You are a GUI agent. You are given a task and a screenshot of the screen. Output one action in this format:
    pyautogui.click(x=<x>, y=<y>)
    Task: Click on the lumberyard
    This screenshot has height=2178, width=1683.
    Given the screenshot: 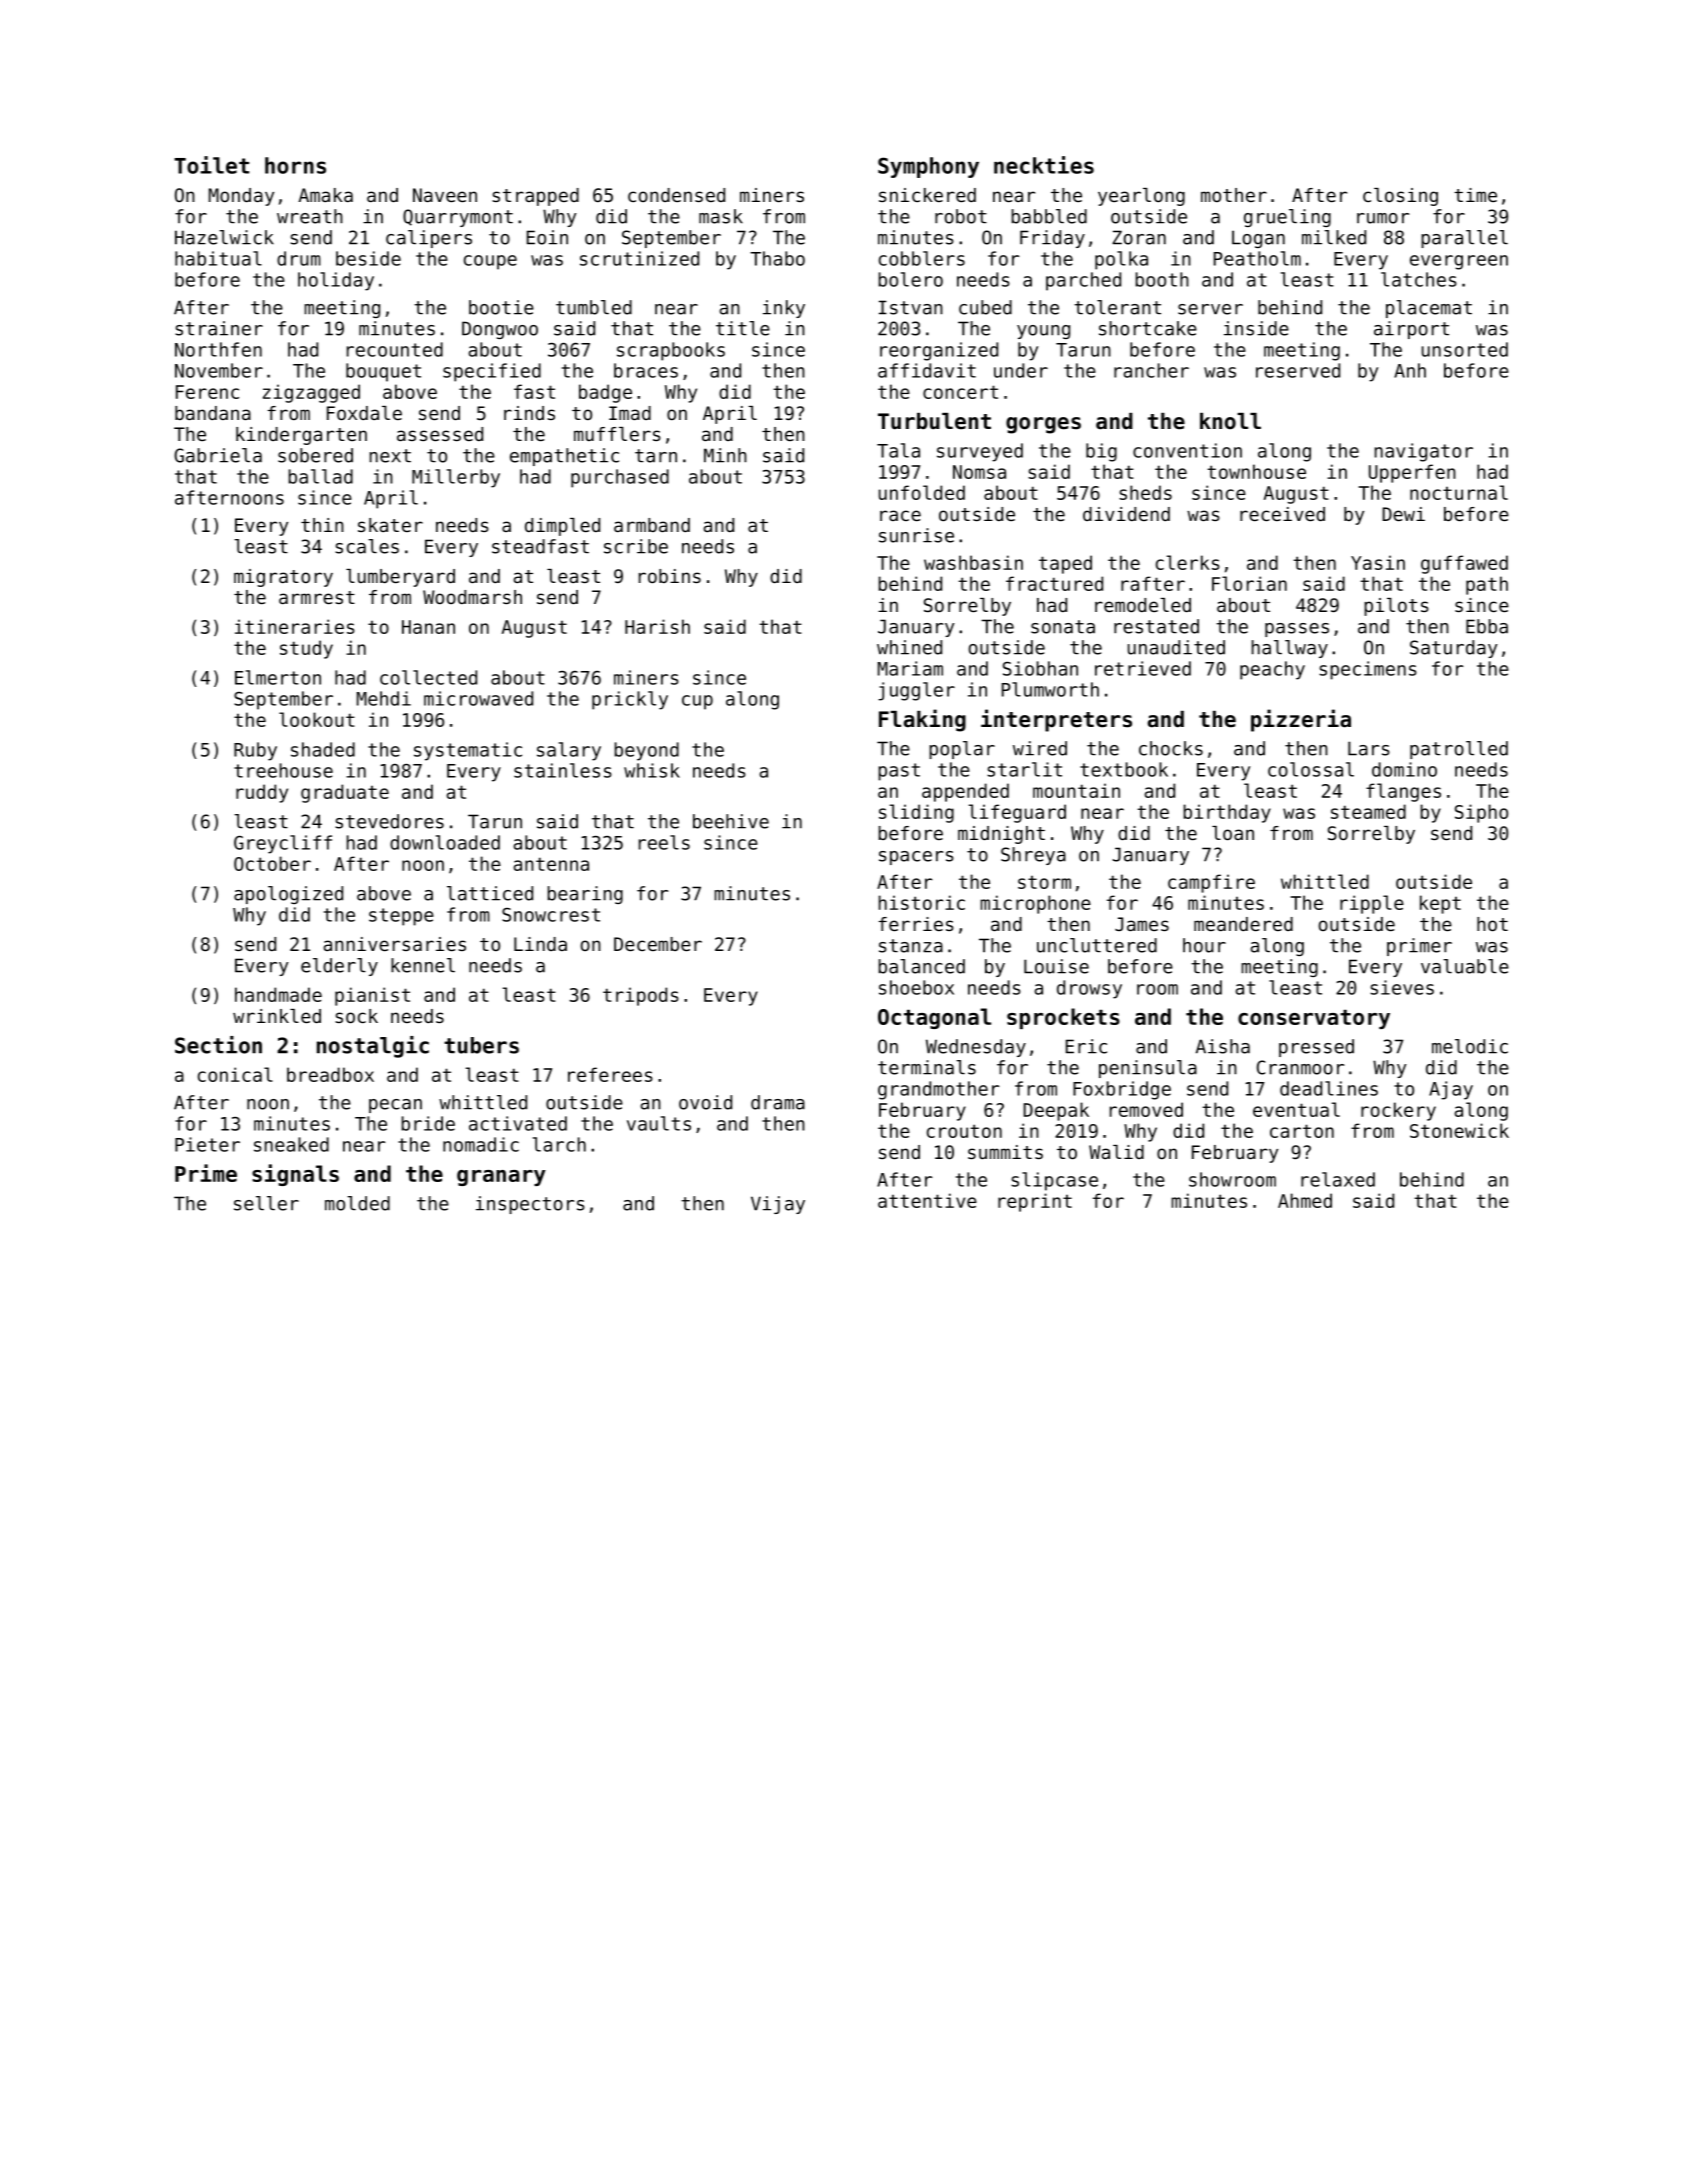 What is the action you would take?
    pyautogui.click(x=400, y=578)
